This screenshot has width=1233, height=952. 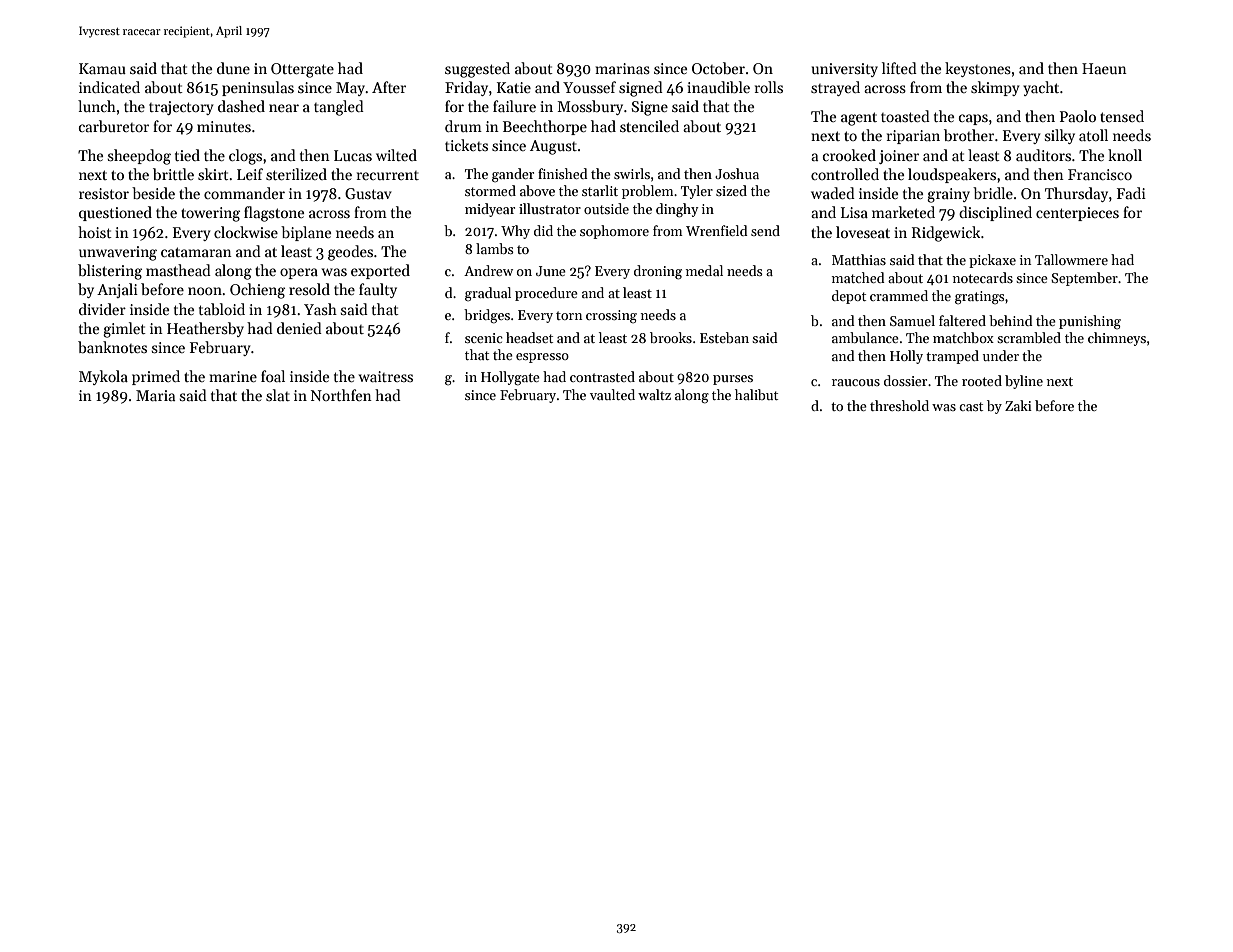 I want to click on minutes, so click(x=224, y=126).
